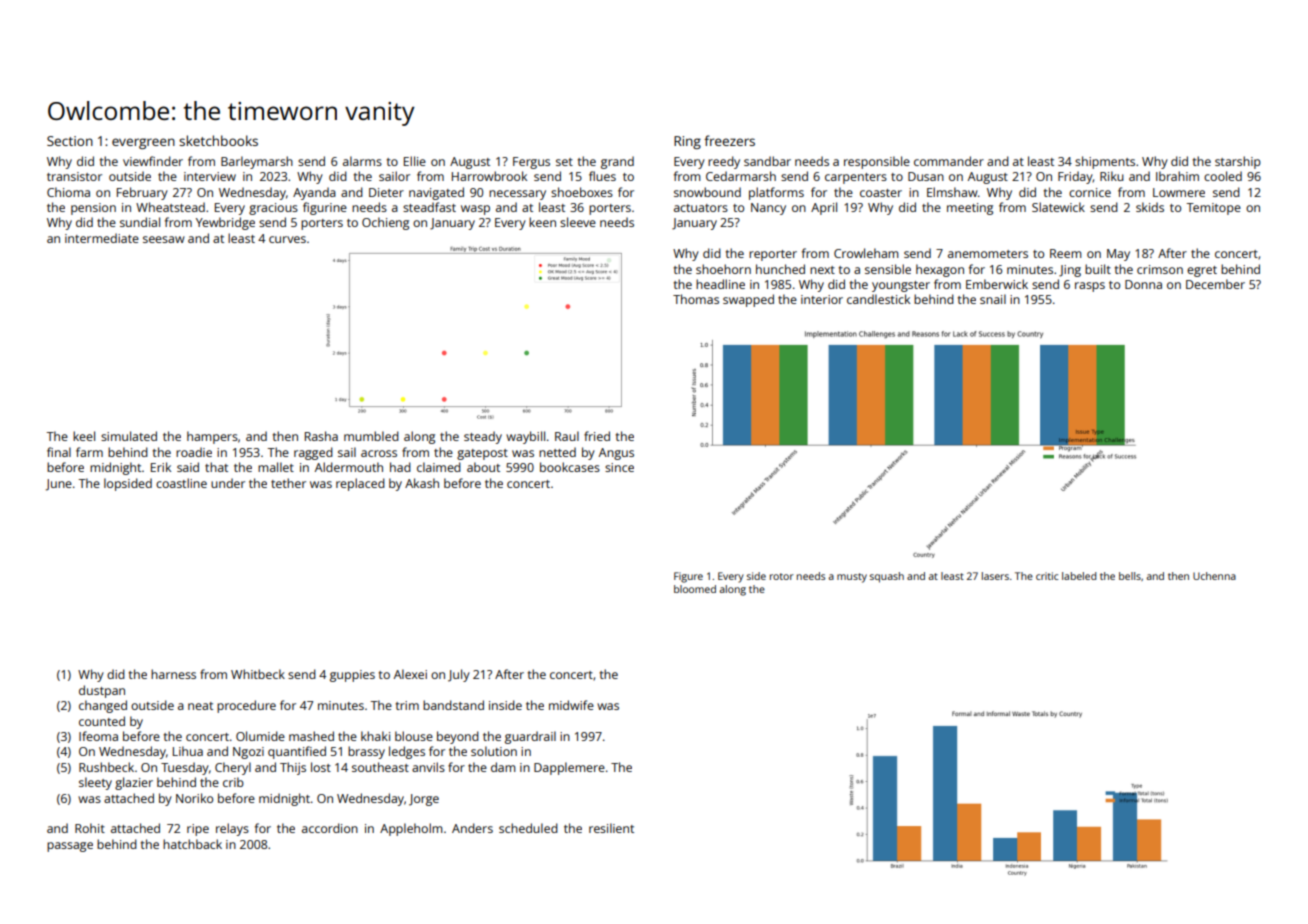 Image resolution: width=1308 pixels, height=924 pixels. Describe the element at coordinates (1202, 271) in the page. I see `egret` at that location.
